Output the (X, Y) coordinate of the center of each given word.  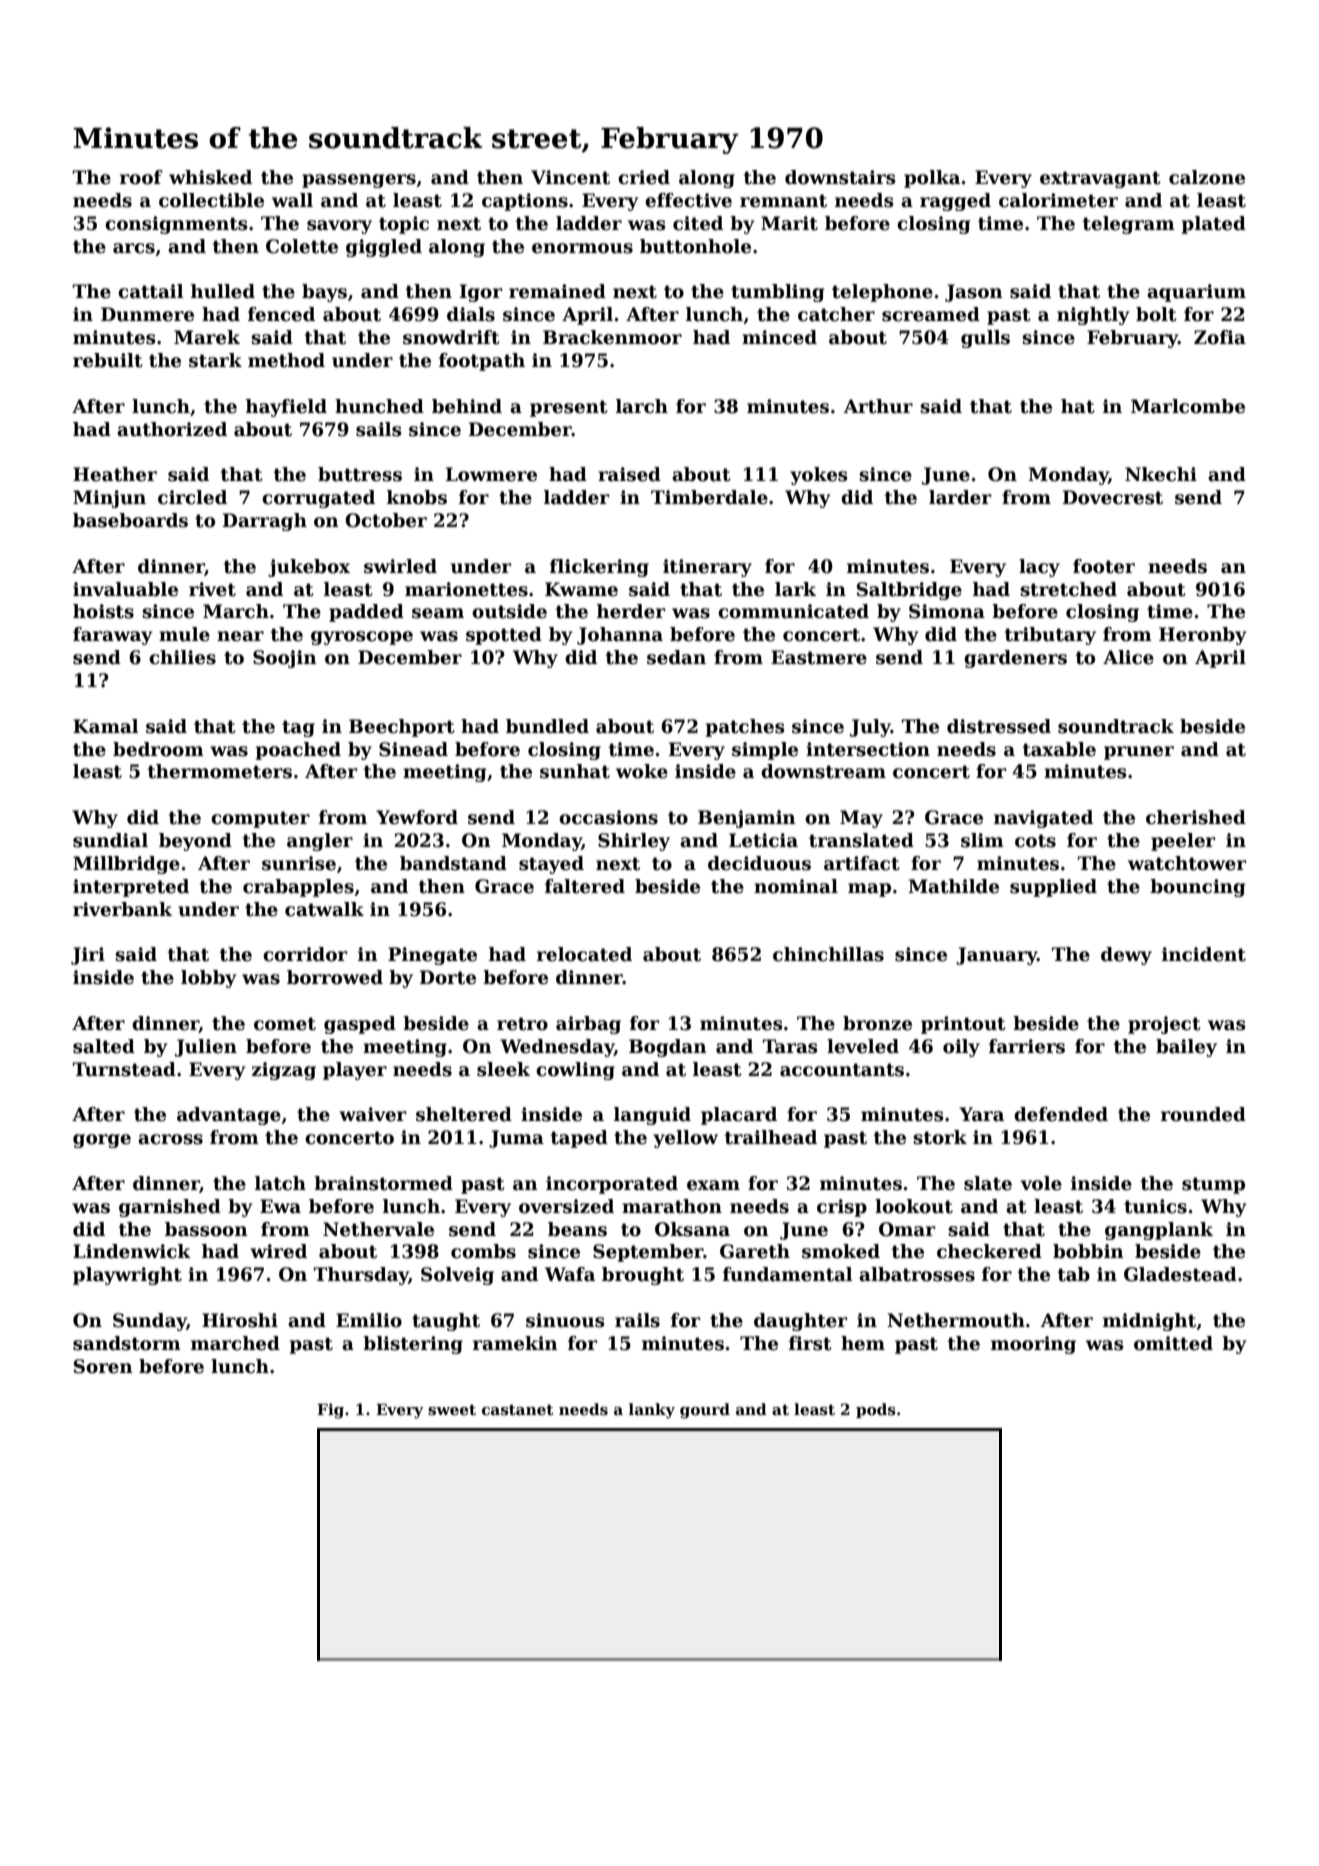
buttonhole (695, 246)
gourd (705, 1411)
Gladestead (1180, 1274)
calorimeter (1058, 200)
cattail (151, 291)
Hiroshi (240, 1320)
